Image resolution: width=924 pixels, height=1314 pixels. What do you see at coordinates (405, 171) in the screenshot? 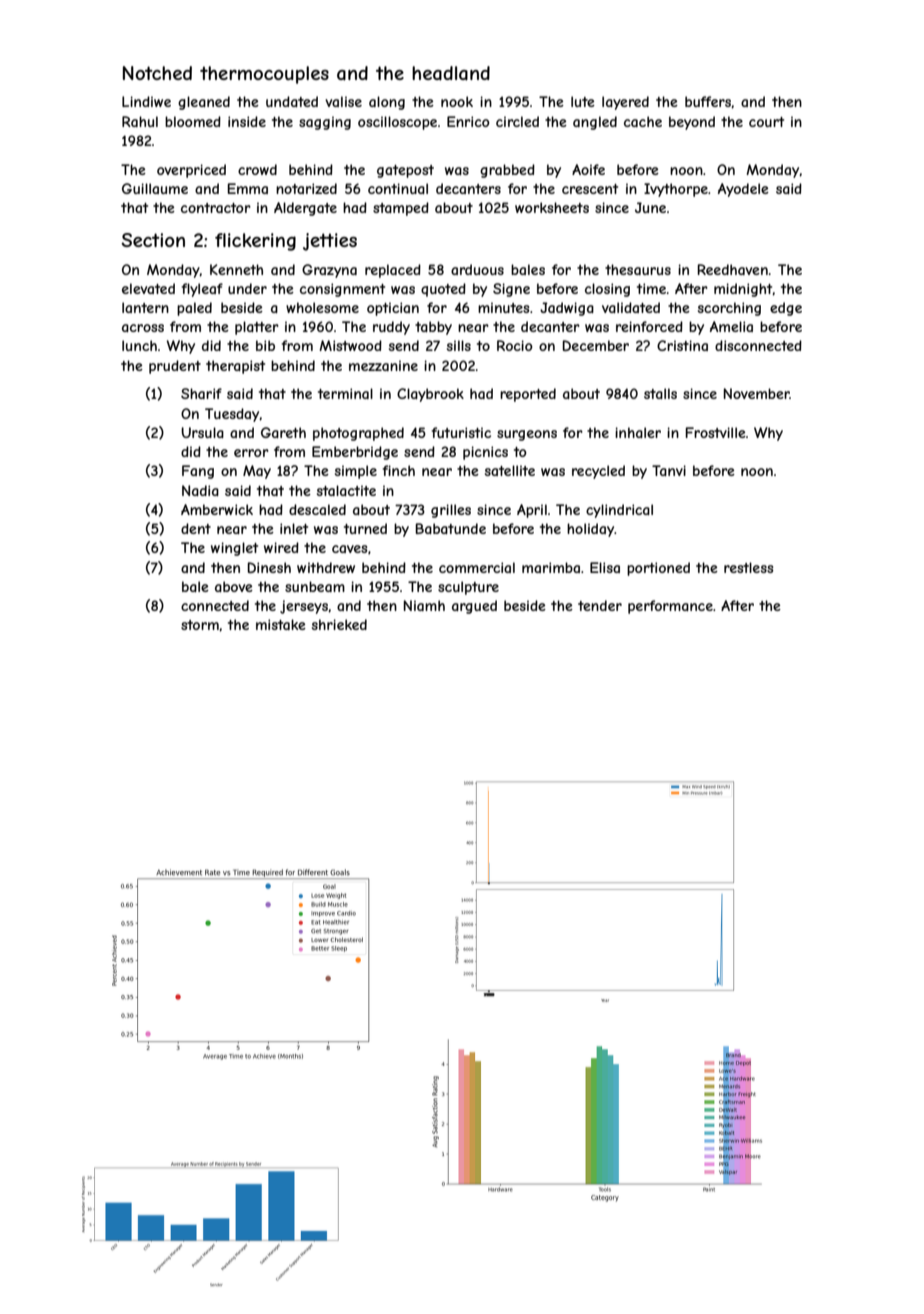
I see `gatepost` at bounding box center [405, 171].
